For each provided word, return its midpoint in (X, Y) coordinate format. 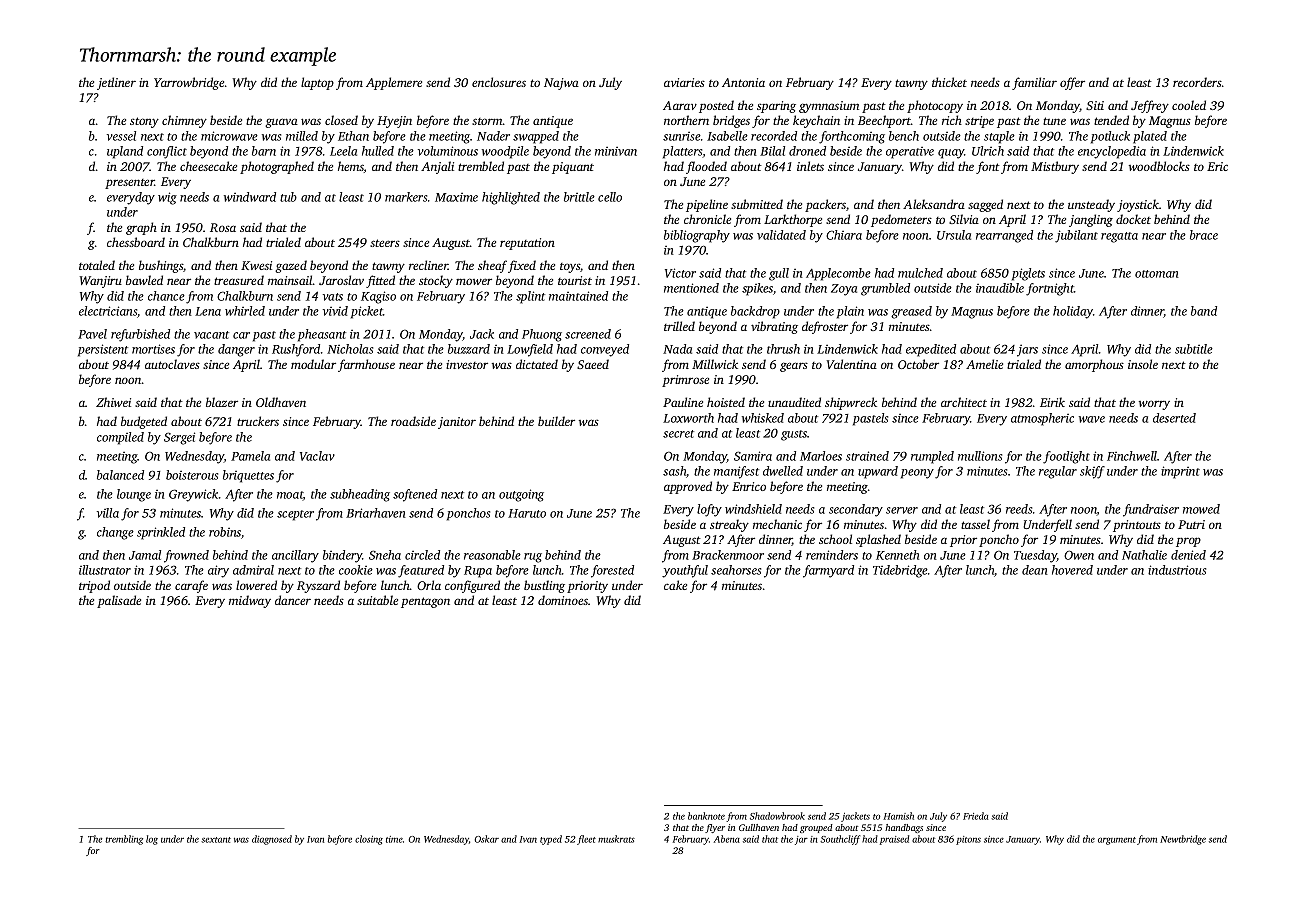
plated (1150, 137)
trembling (124, 840)
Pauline (683, 402)
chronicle (707, 219)
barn (264, 151)
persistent (103, 350)
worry (1154, 405)
